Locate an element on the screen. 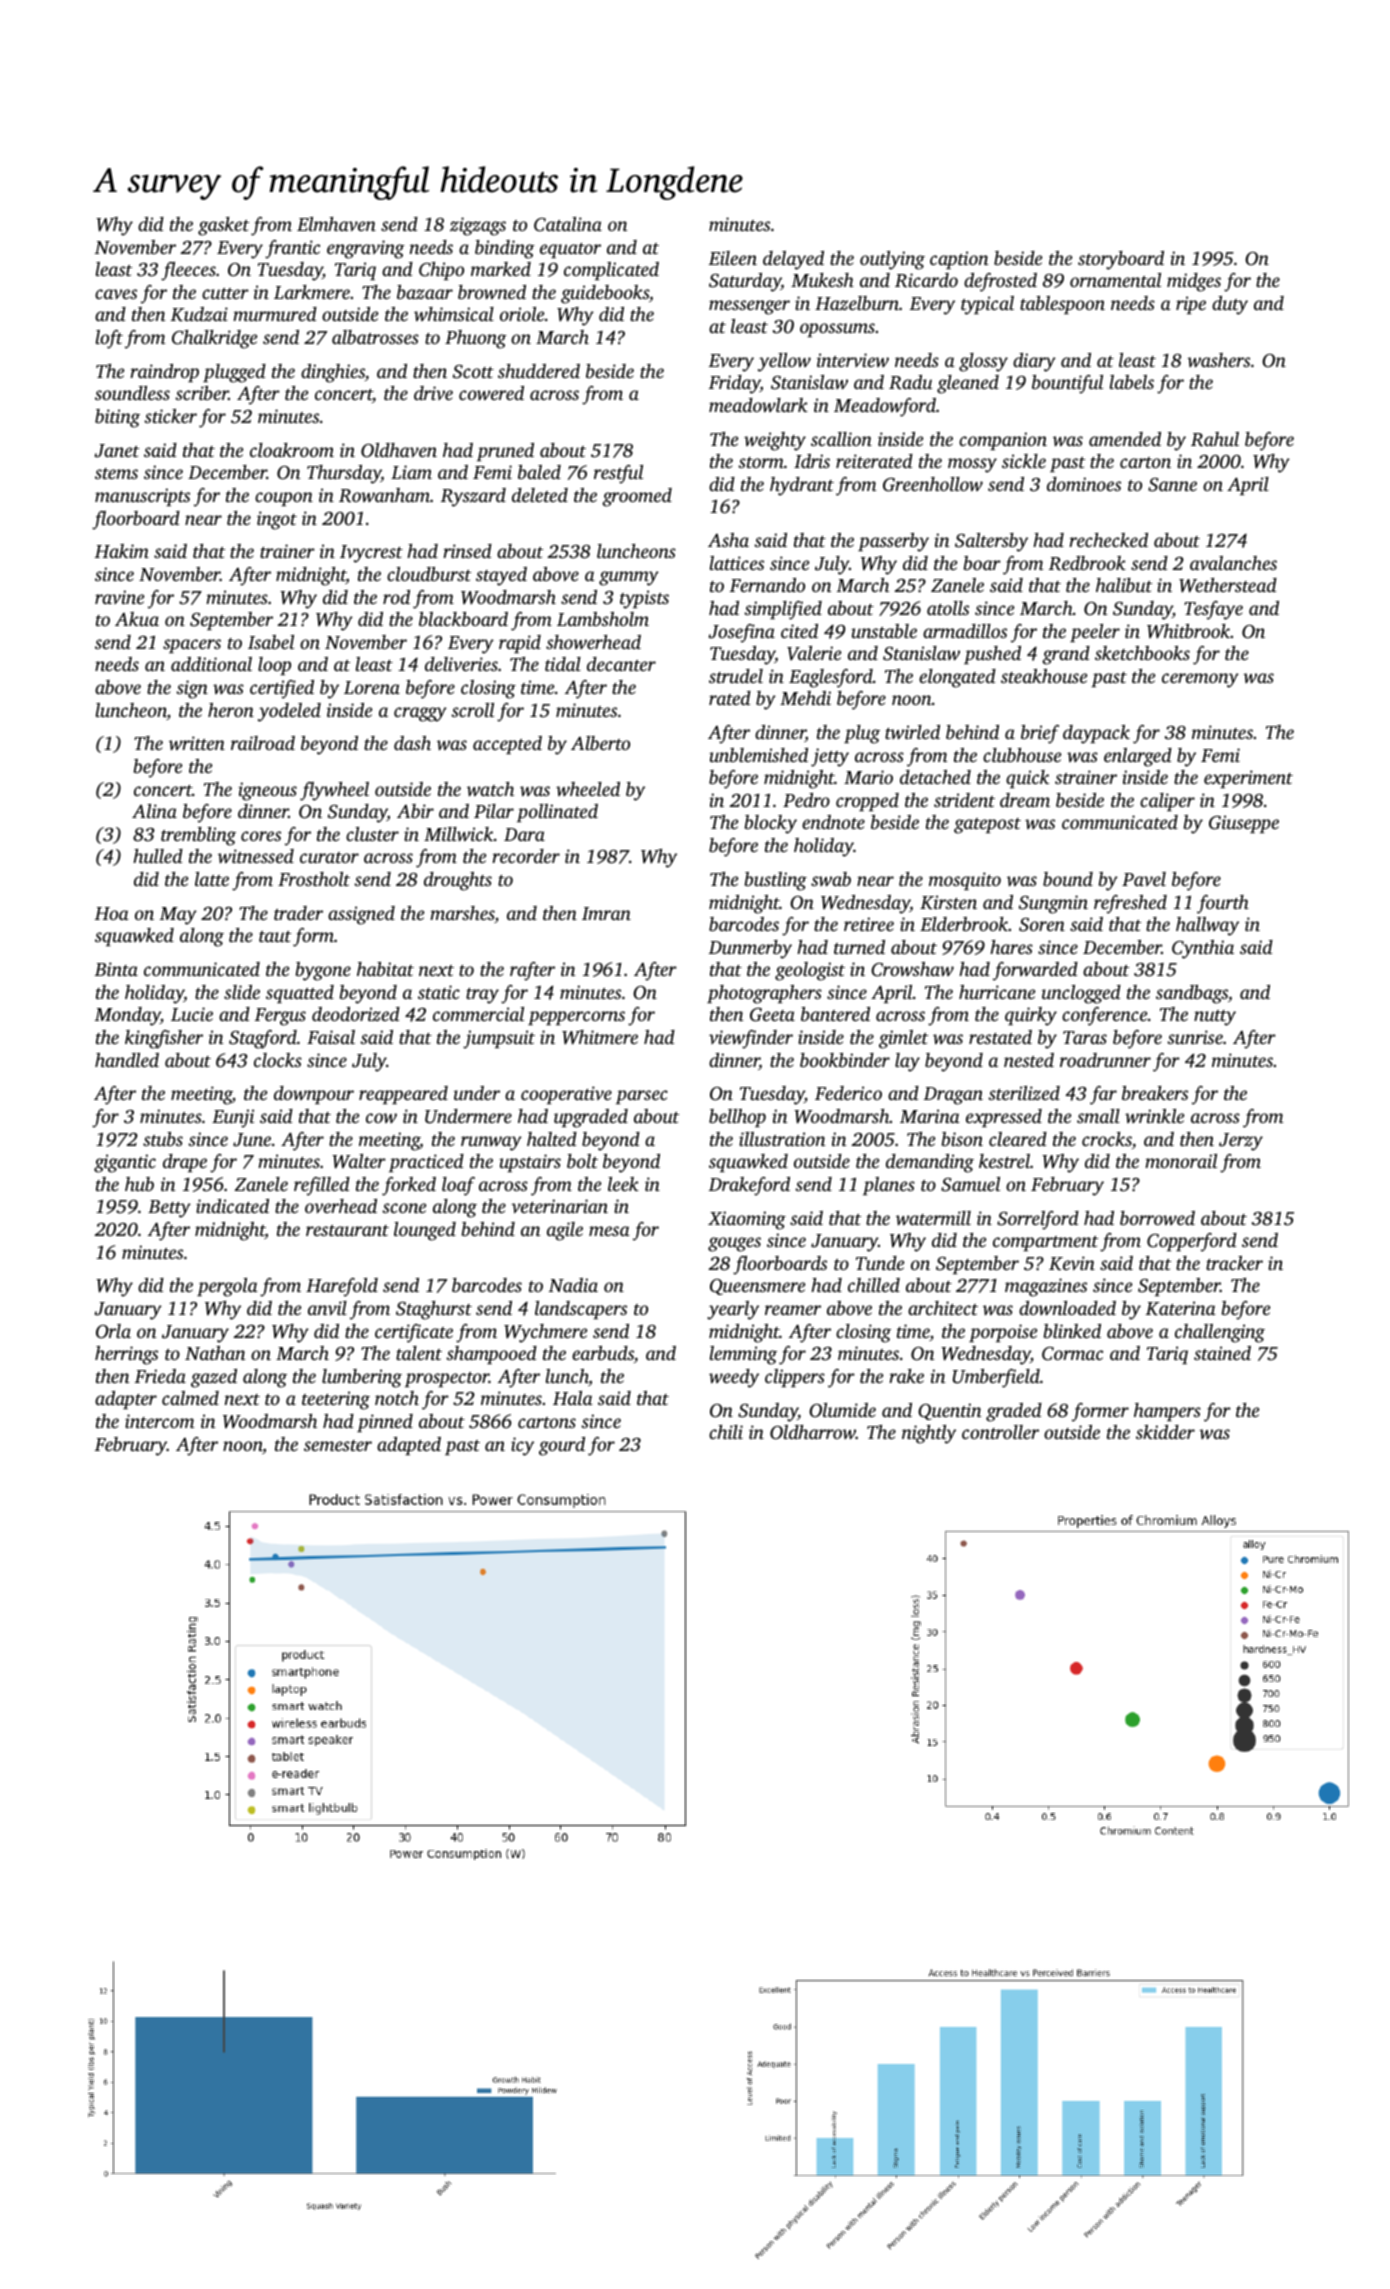 This screenshot has height=2289, width=1390. recorder is located at coordinates (526, 856).
